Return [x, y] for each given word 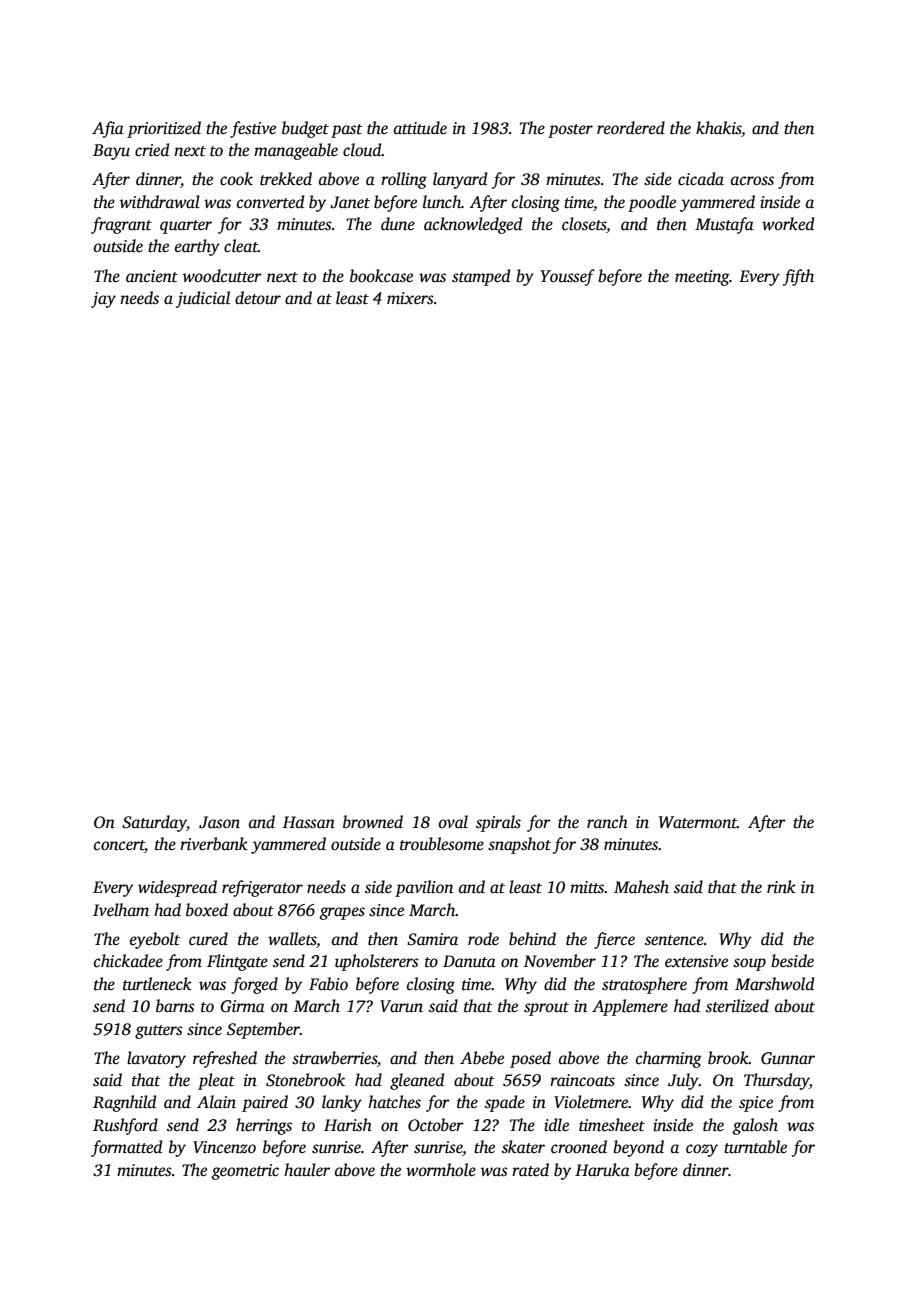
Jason [219, 822]
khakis [719, 128]
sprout [546, 1009]
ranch [607, 822]
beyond [638, 1148]
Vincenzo [224, 1147]
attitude [420, 128]
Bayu [111, 152]
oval [453, 822]
